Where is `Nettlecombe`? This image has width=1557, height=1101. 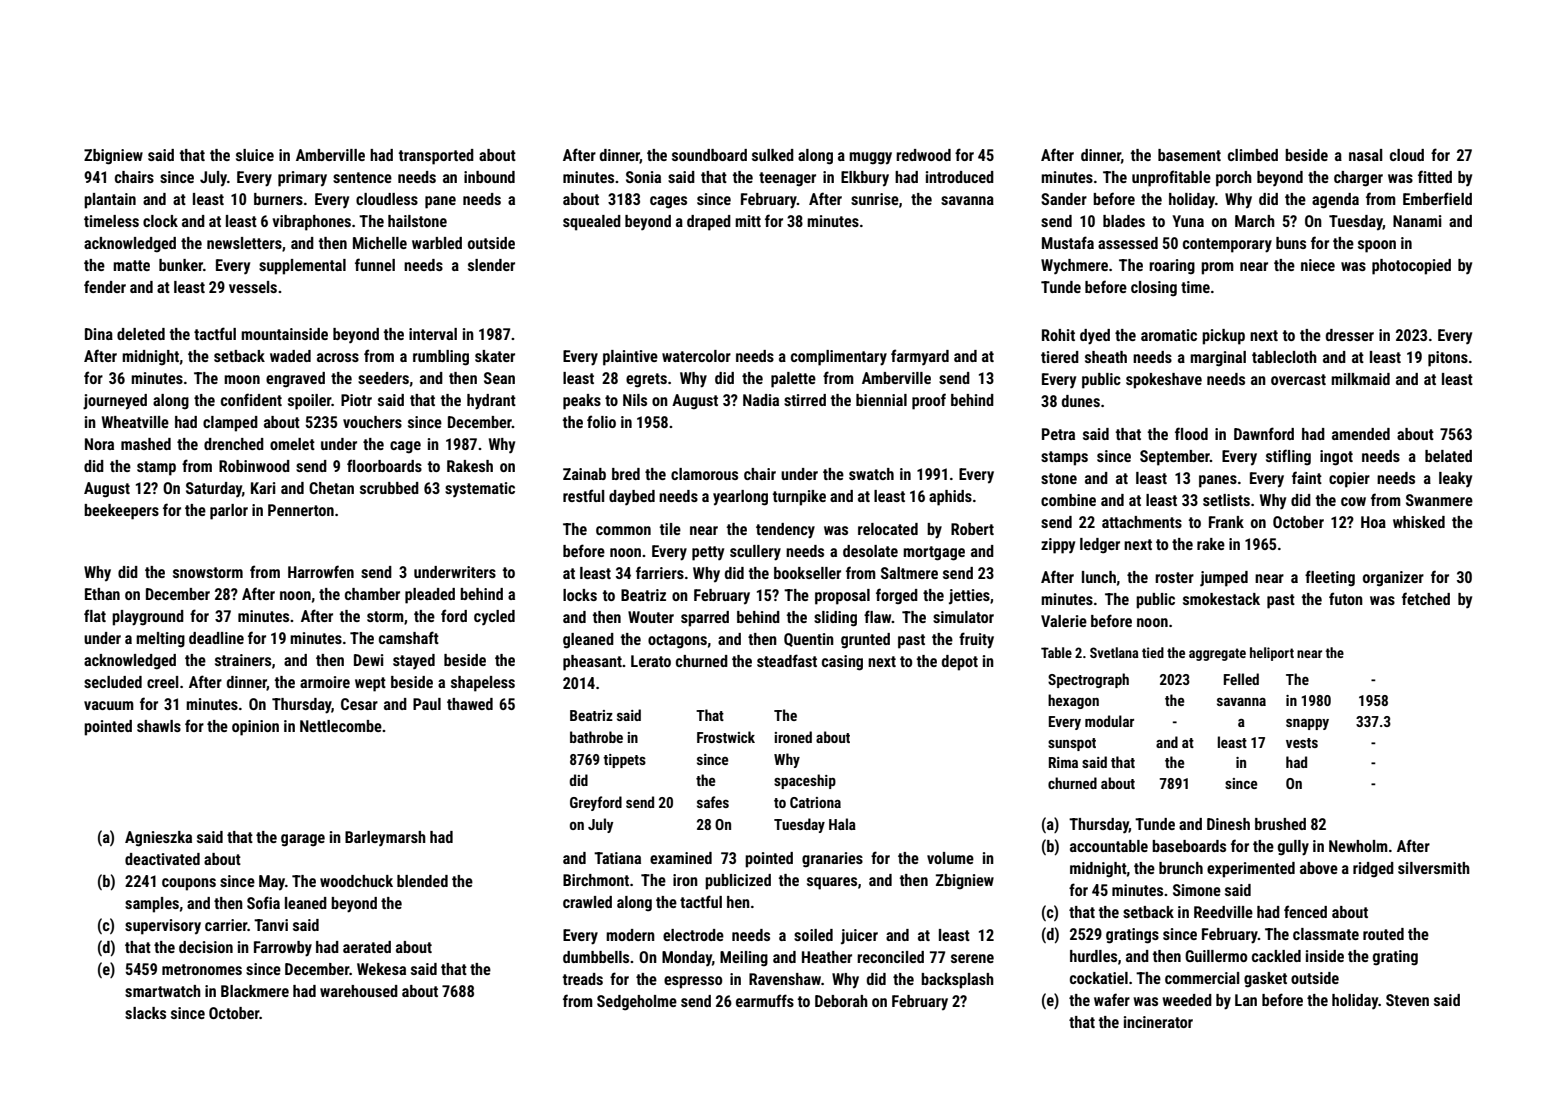
Nettlecombe is located at coordinates (341, 726).
